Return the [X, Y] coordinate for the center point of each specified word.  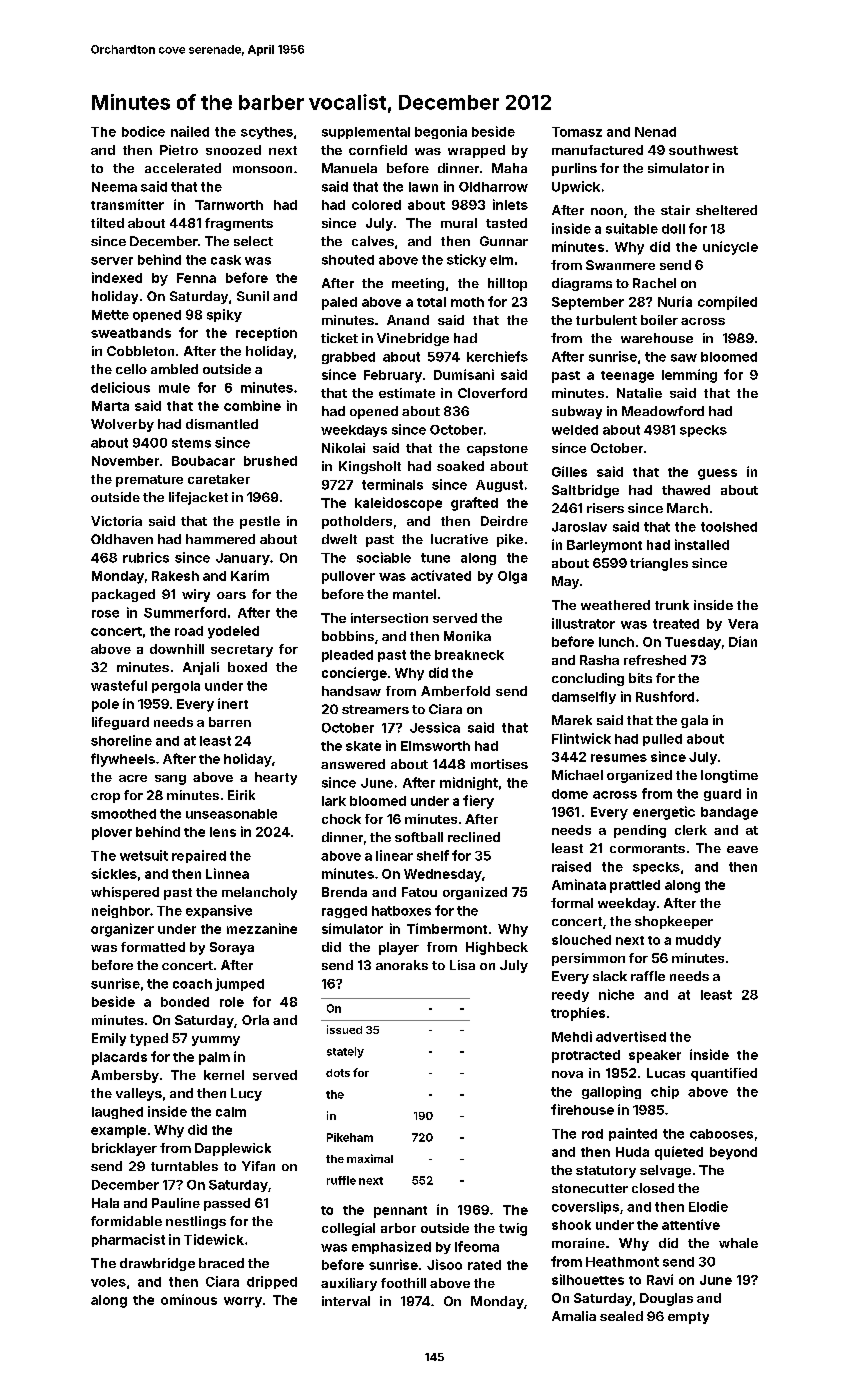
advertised [631, 1036]
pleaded [347, 656]
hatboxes [401, 911]
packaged [123, 595]
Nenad [655, 132]
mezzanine [262, 928]
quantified [724, 1074]
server [112, 261]
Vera [743, 624]
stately [345, 1052]
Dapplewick [233, 1149]
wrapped [476, 151]
